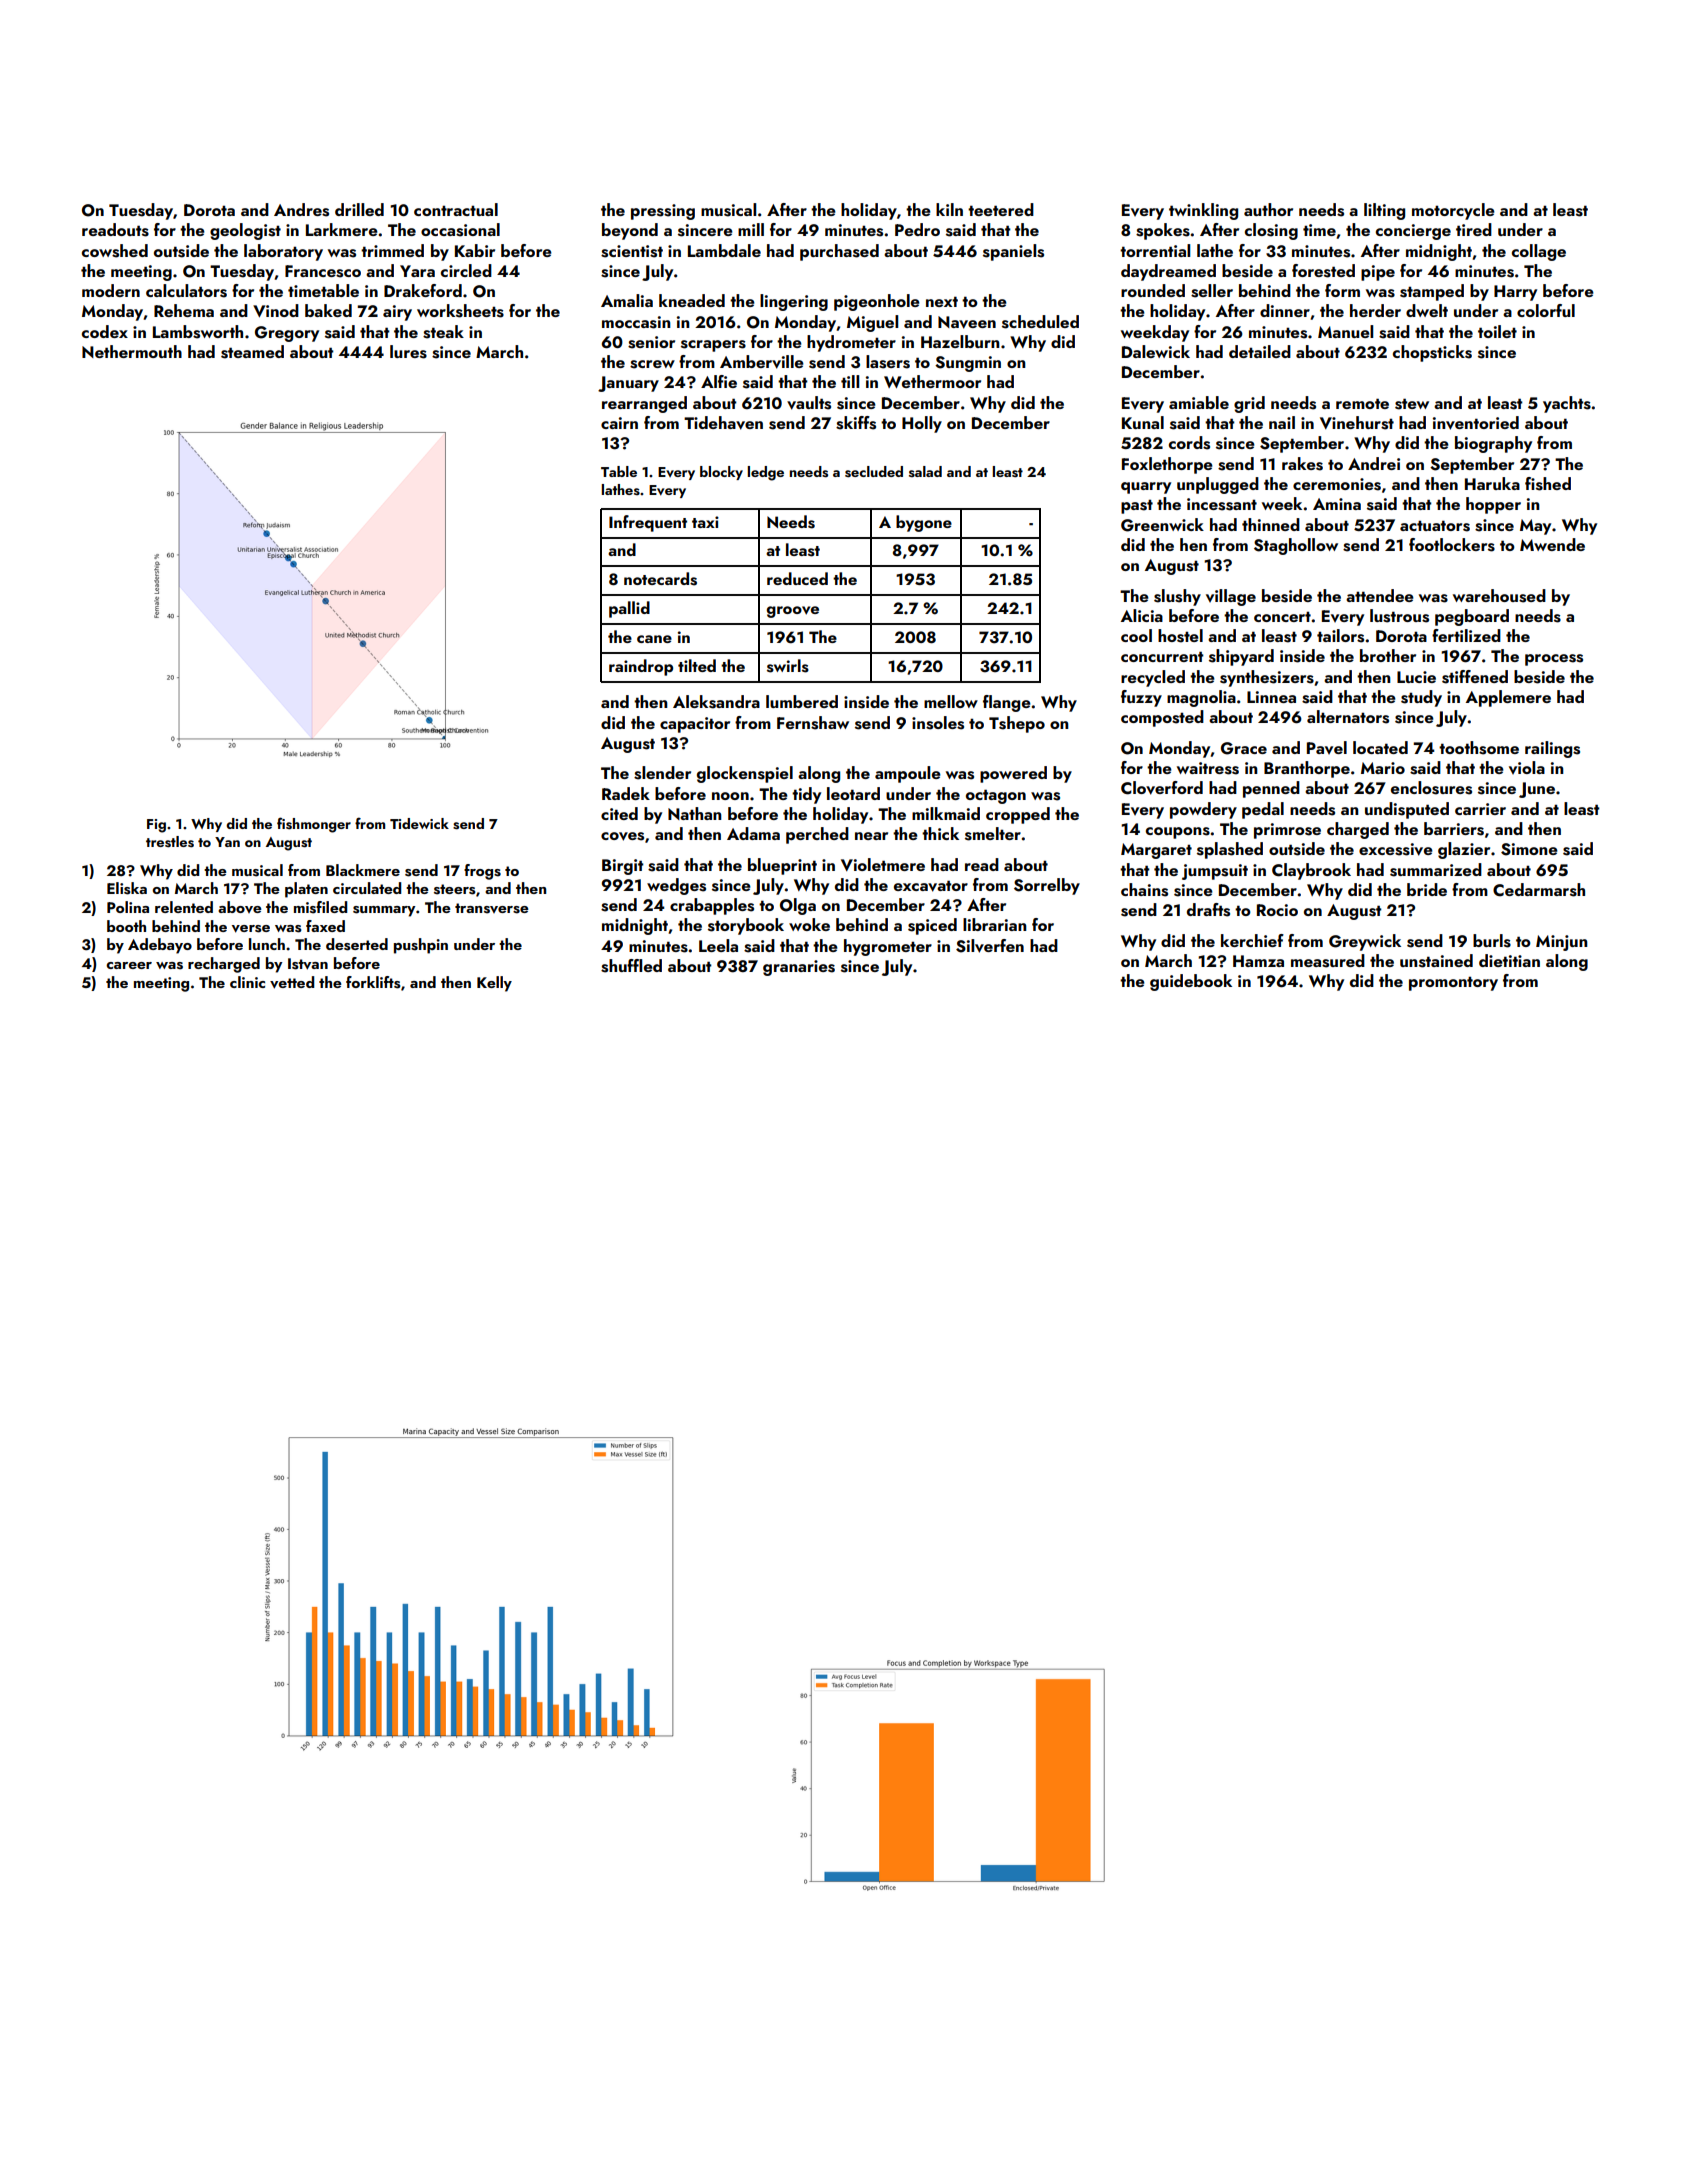 The width and height of the image is (1683, 2178). Describe the element at coordinates (925, 471) in the image. I see `salad` at that location.
